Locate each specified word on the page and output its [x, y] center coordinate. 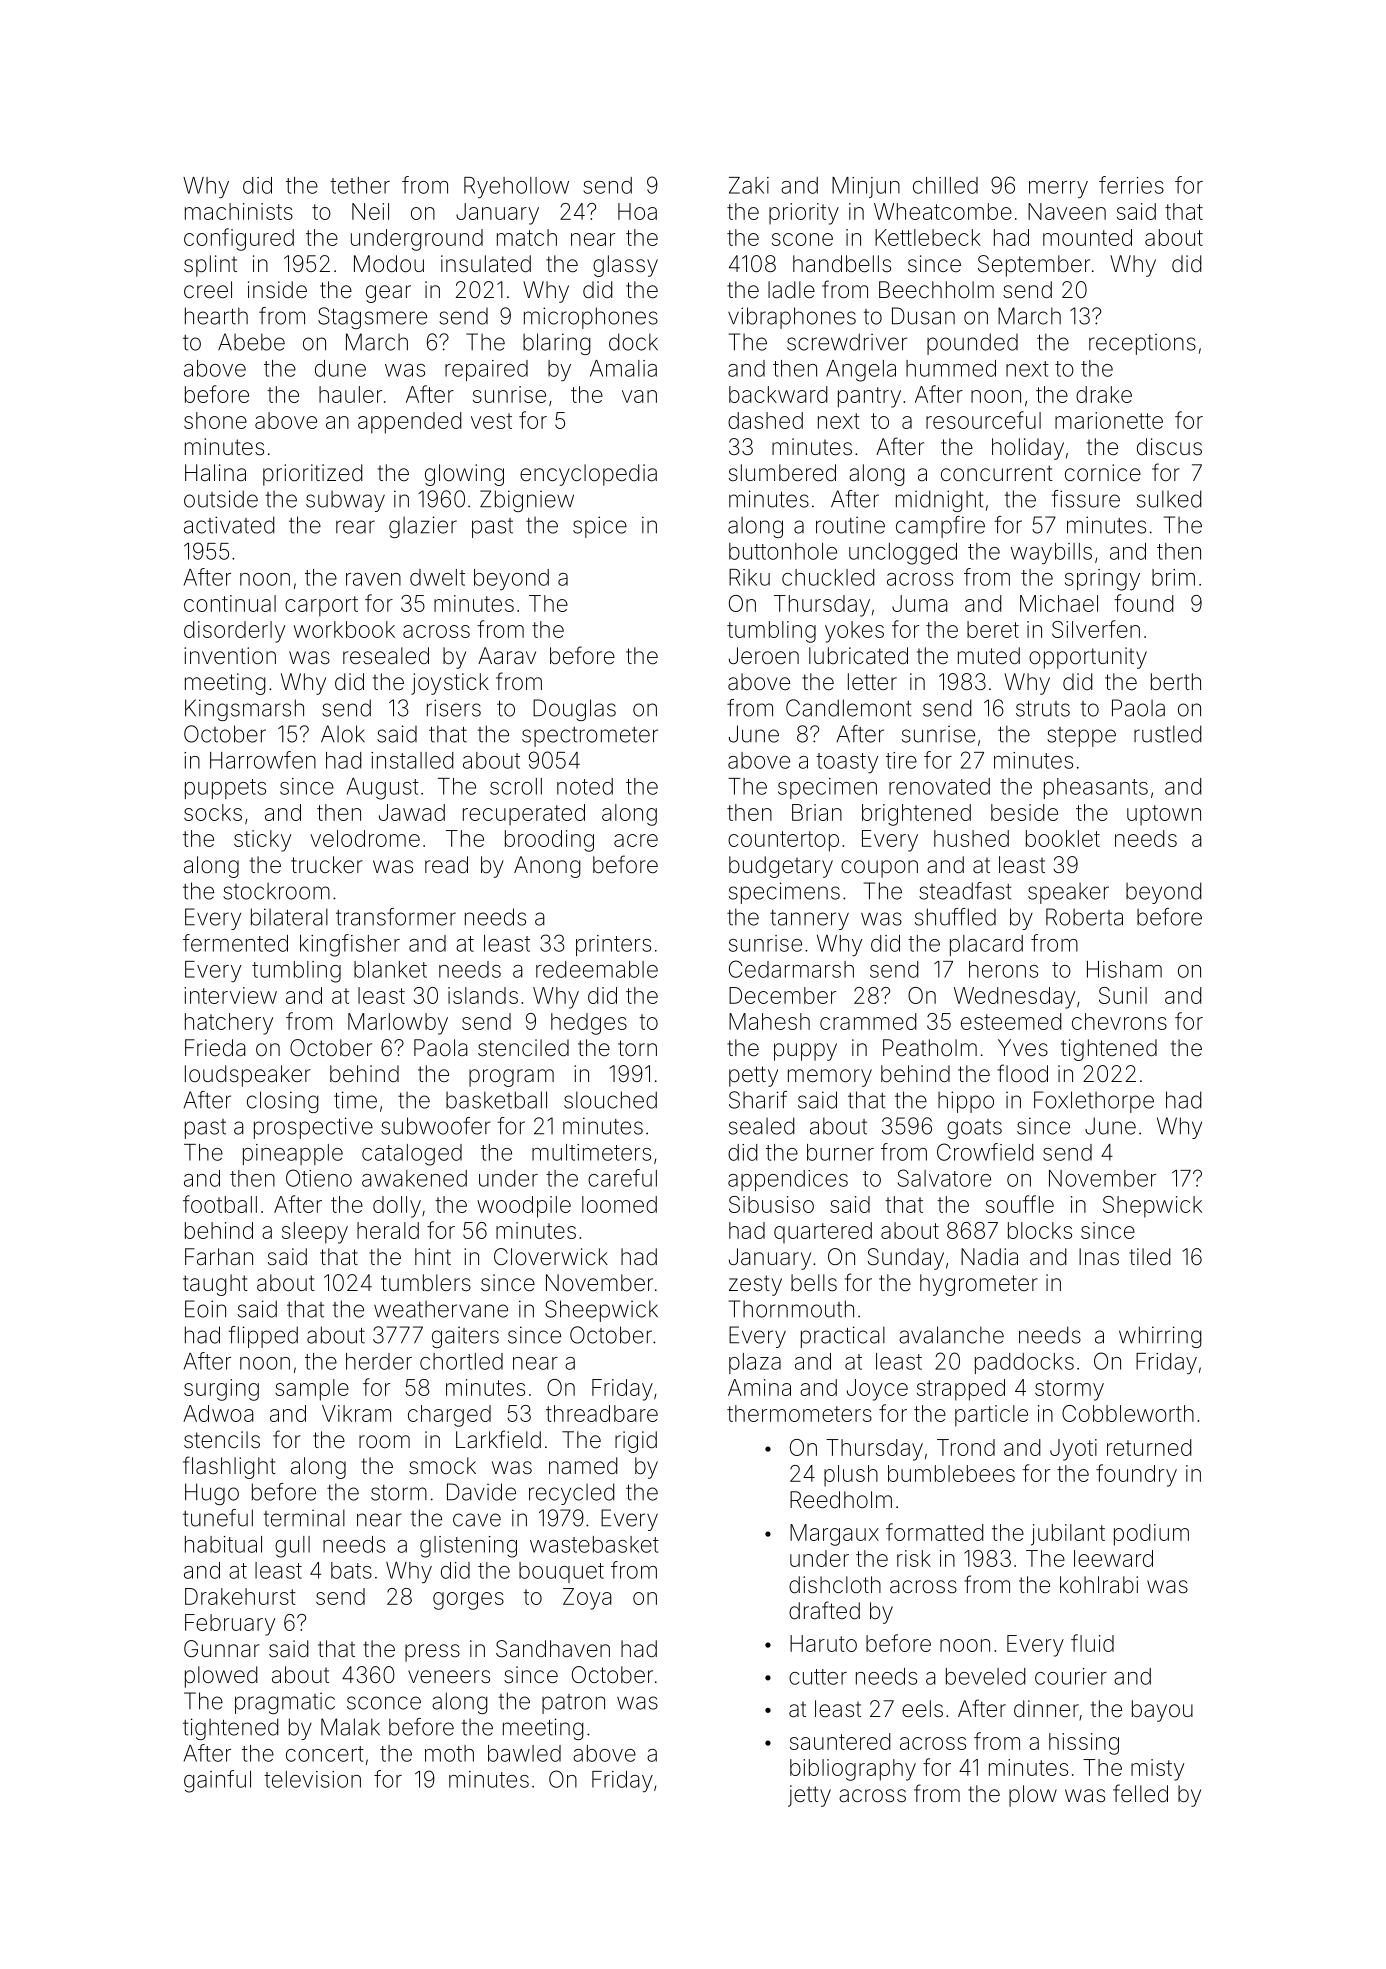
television [312, 1779]
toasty [847, 763]
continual [230, 603]
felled [1140, 1793]
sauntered [840, 1741]
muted [989, 656]
